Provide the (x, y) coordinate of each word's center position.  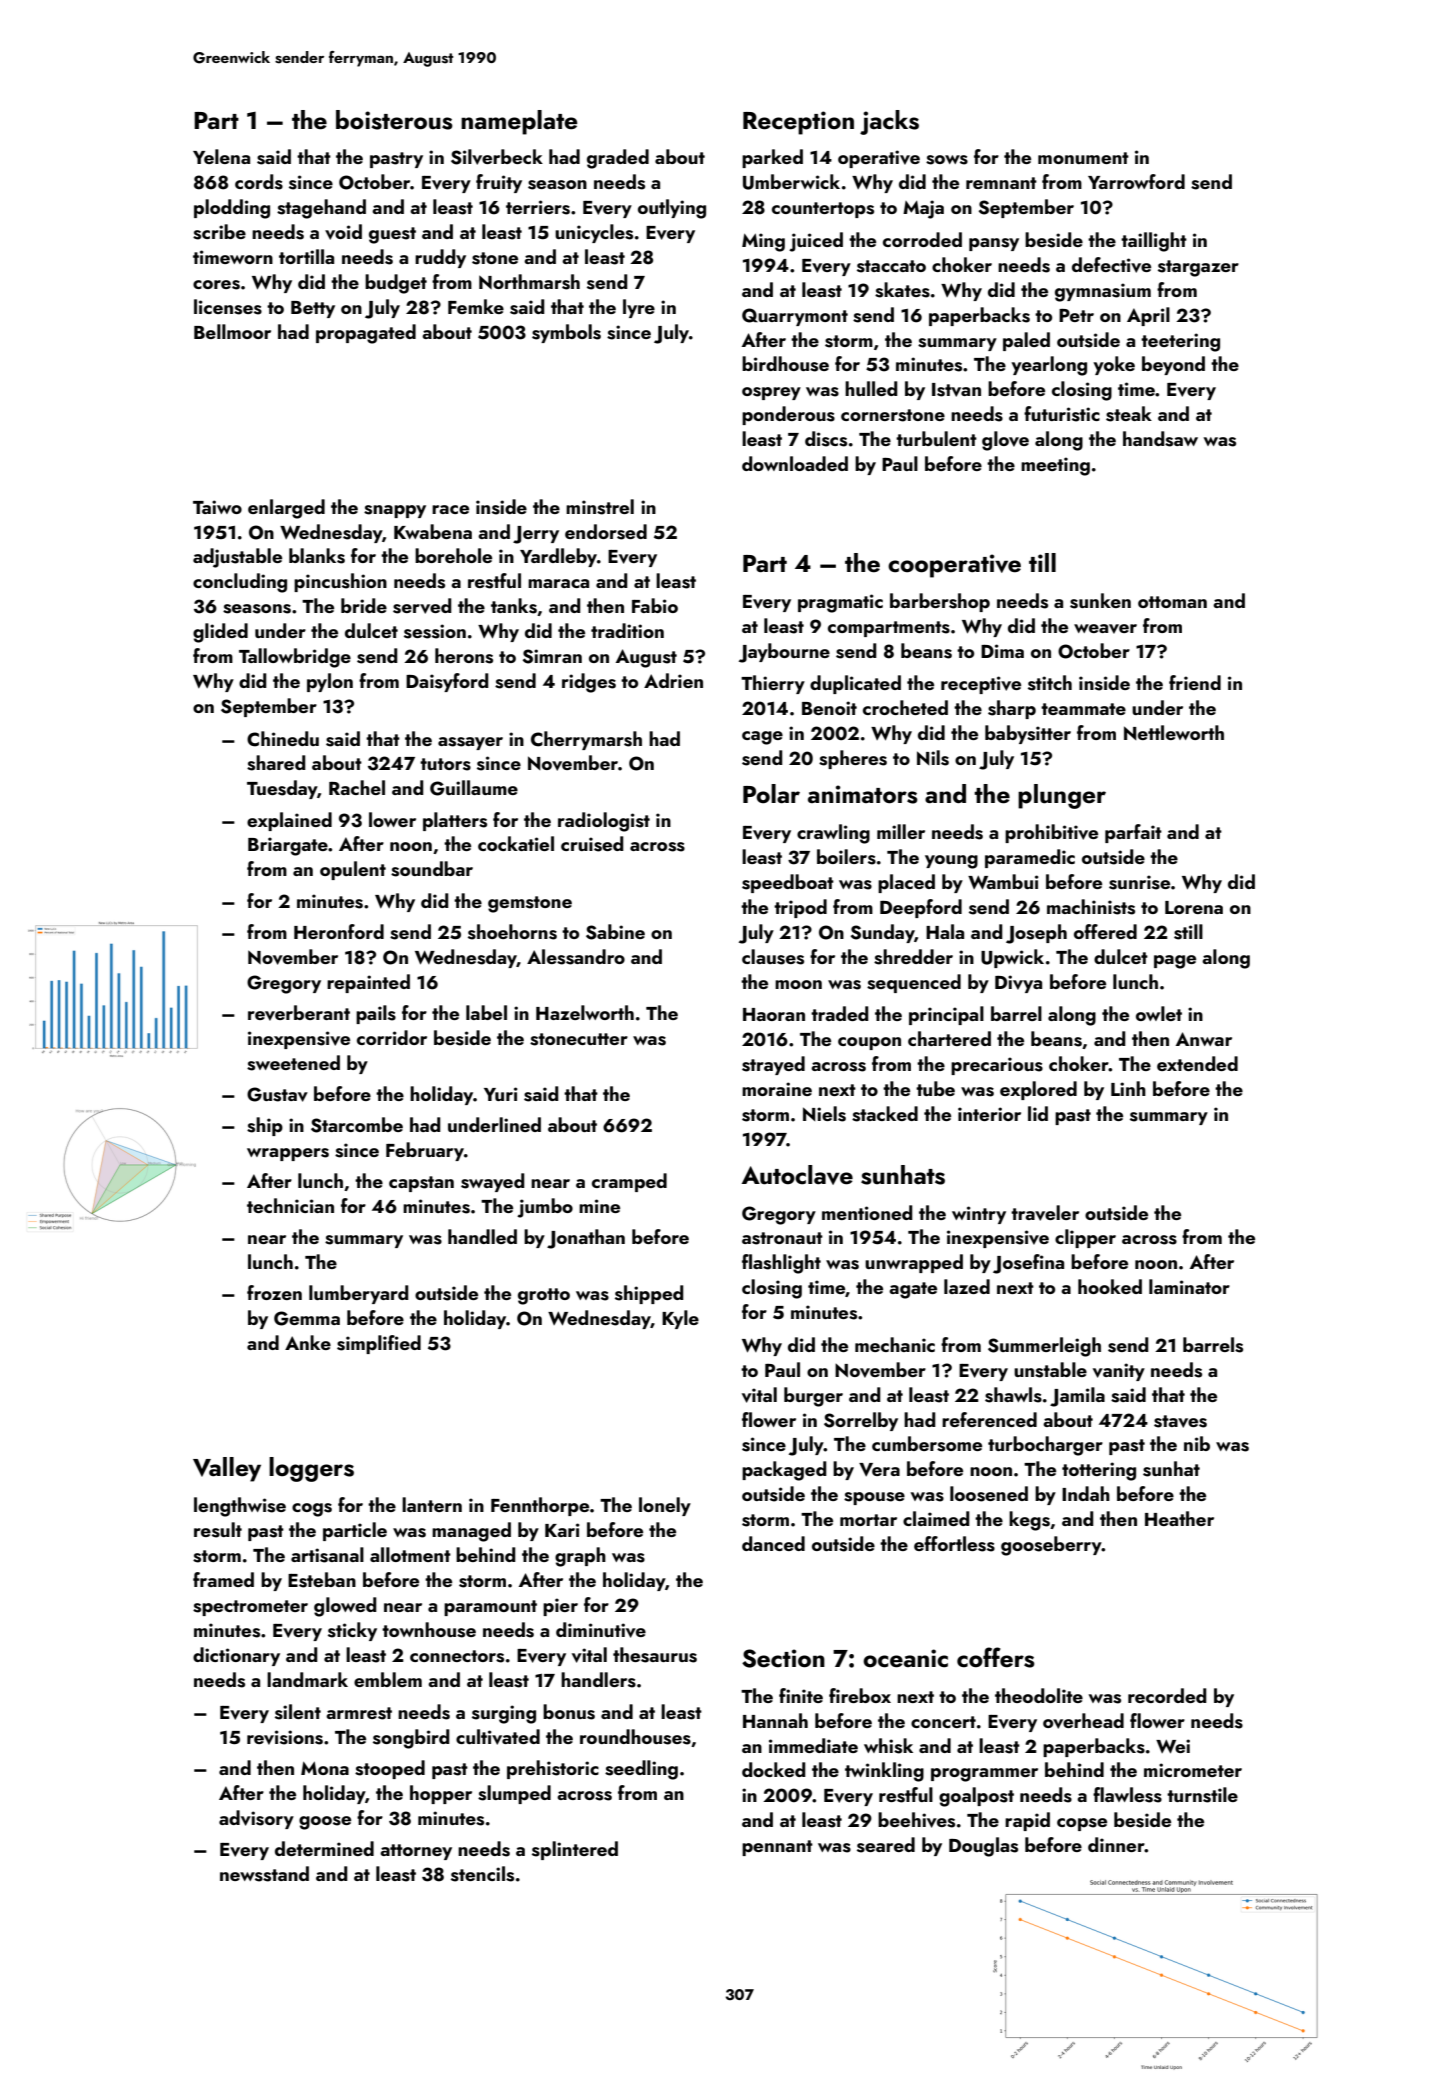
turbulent (936, 438)
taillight (1154, 242)
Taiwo (217, 507)
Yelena (221, 156)
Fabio (655, 605)
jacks (889, 122)
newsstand (264, 1874)
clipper (1085, 1238)
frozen (274, 1292)
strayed (773, 1065)
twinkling (884, 1772)
